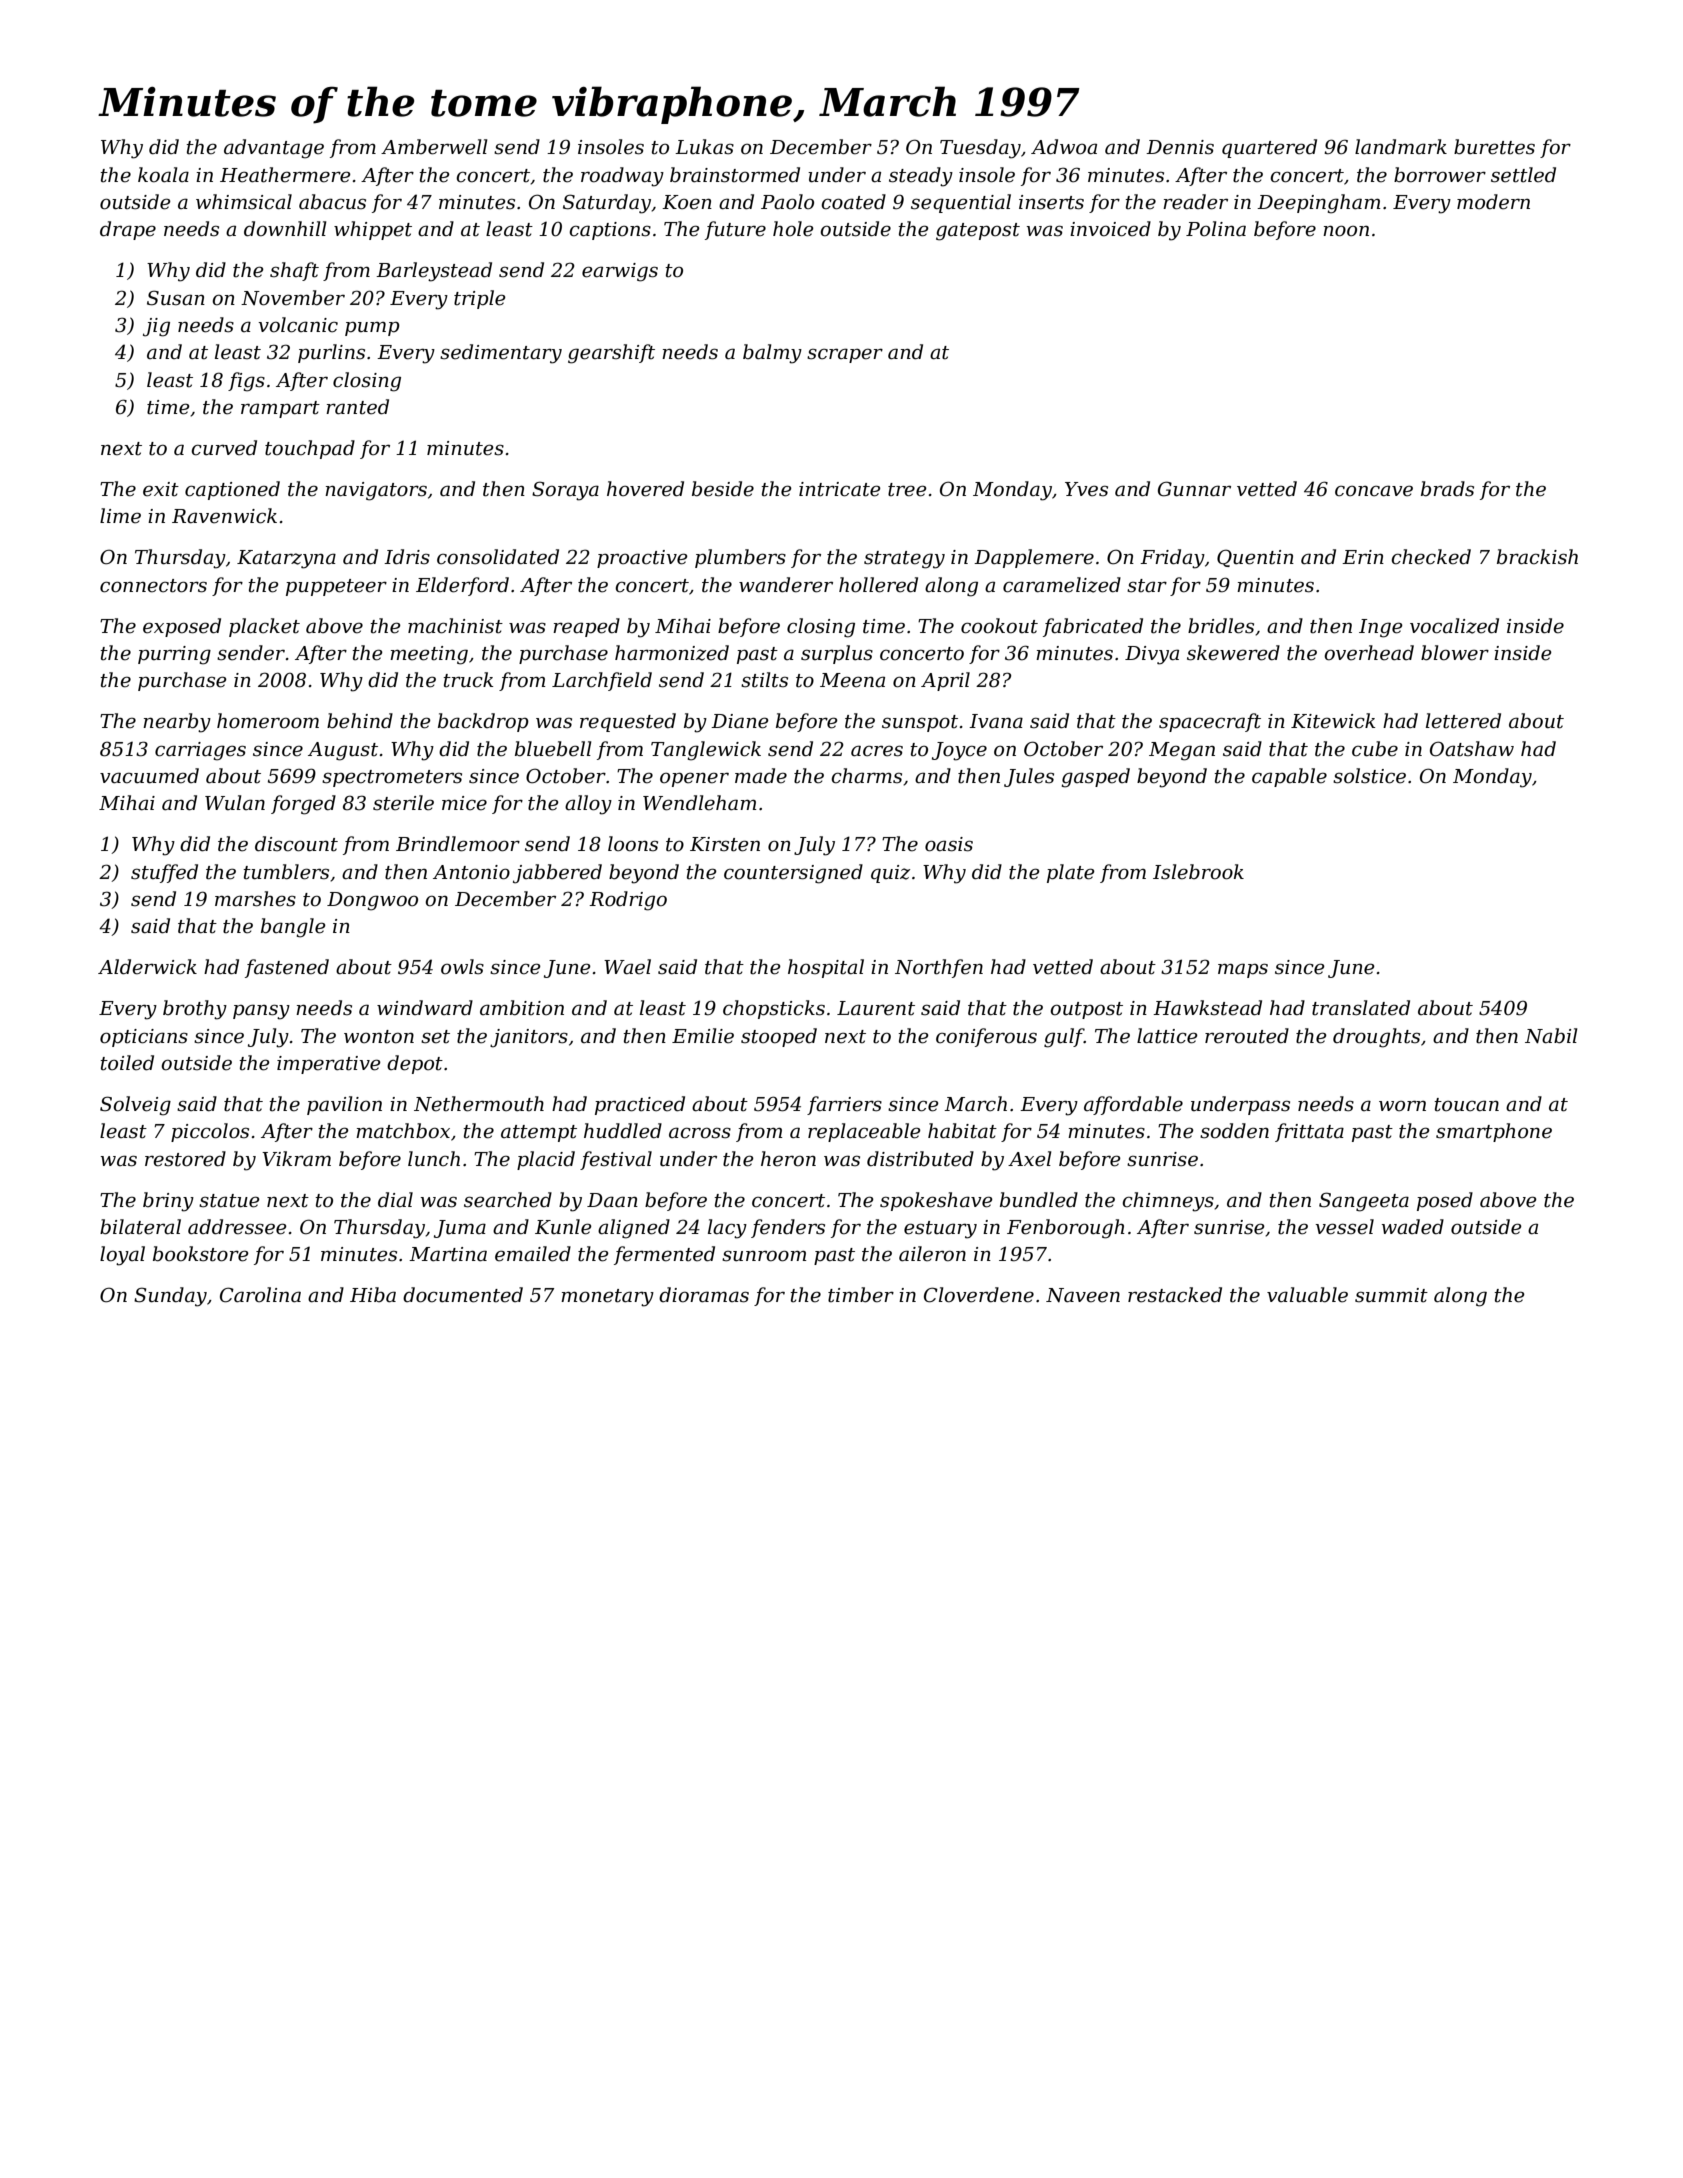 The image size is (1683, 2178). What do you see at coordinates (704, 1295) in the screenshot?
I see `dioramas` at bounding box center [704, 1295].
